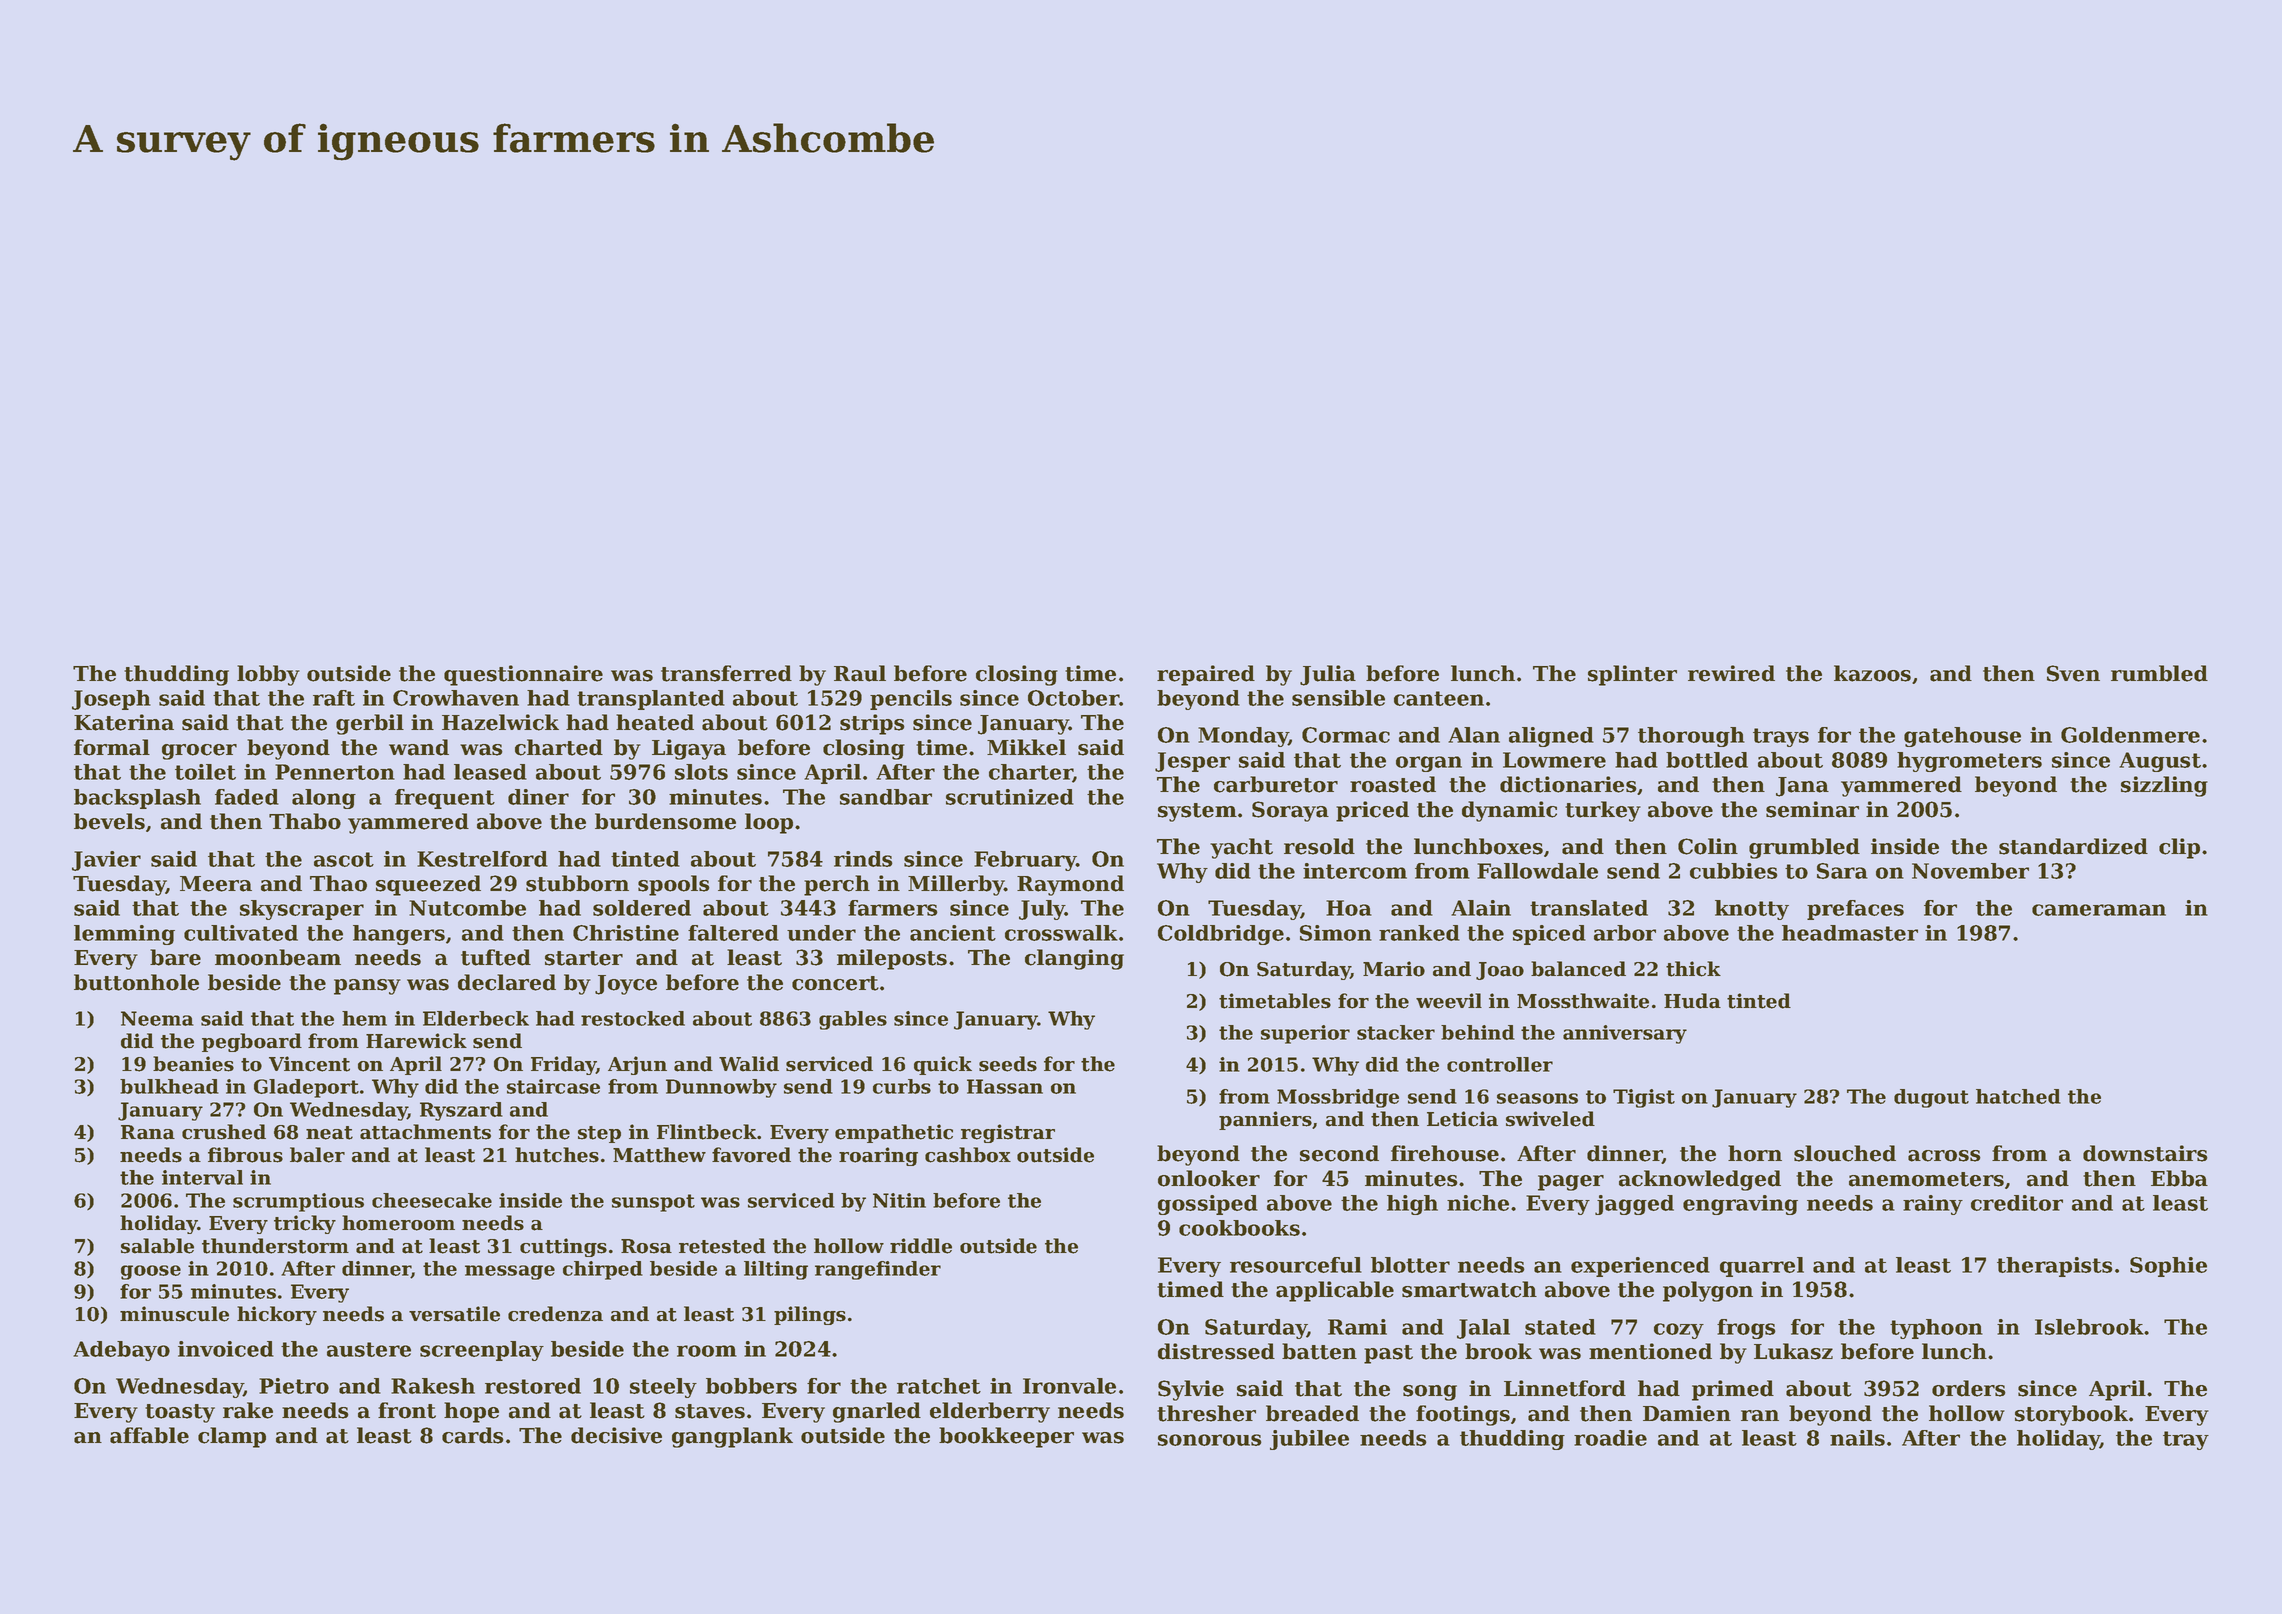 The image size is (2282, 1614). Describe the element at coordinates (482, 1351) in the screenshot. I see `screenplay` at that location.
